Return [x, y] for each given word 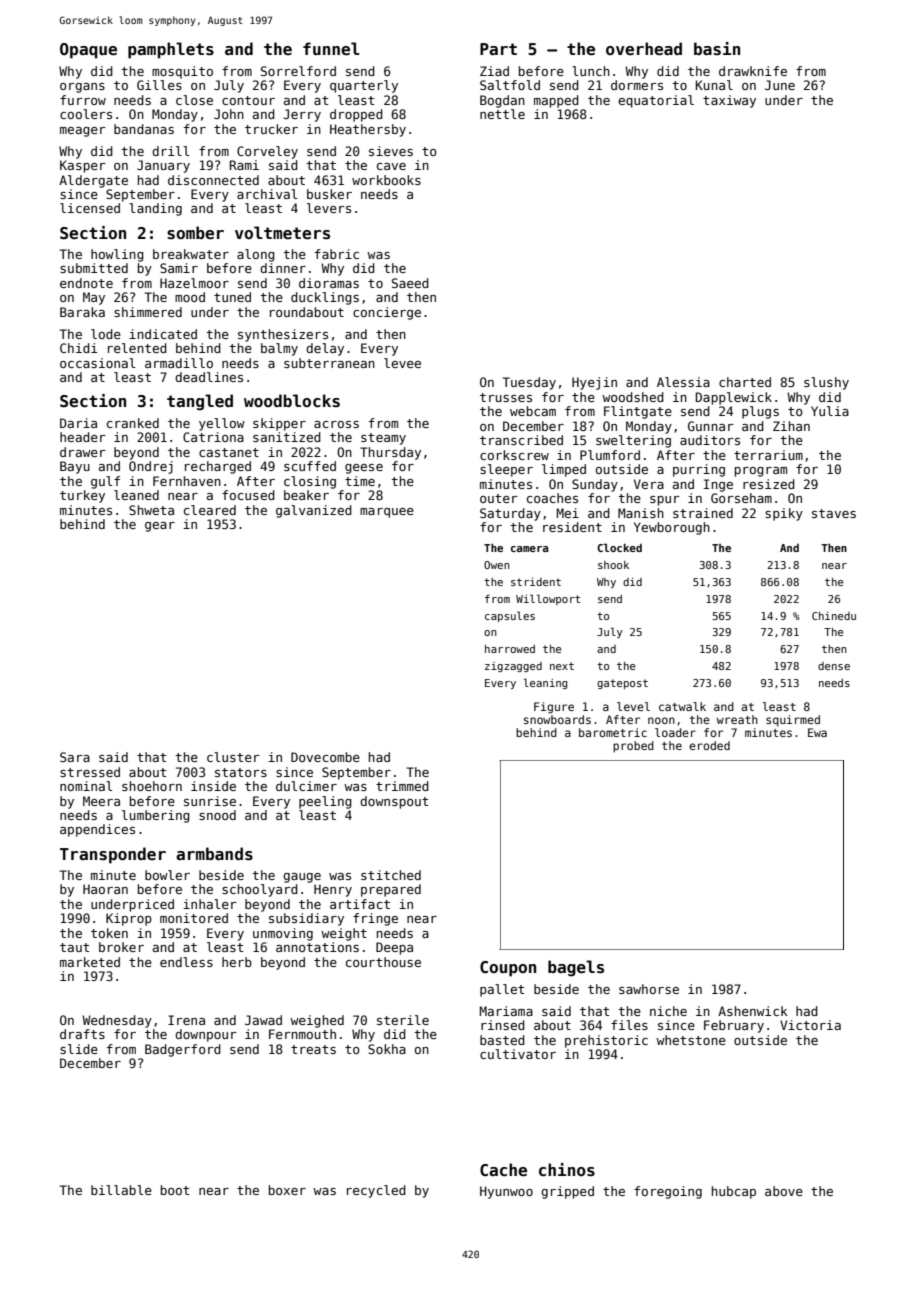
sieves [391, 151]
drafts [82, 1034]
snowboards [557, 719]
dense [834, 666]
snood [217, 815]
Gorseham [741, 498]
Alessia [683, 382]
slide [79, 1049]
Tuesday [529, 383]
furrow [83, 100]
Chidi [79, 348]
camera [529, 549]
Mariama [506, 1011]
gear [160, 527]
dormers [637, 85]
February [734, 1026]
